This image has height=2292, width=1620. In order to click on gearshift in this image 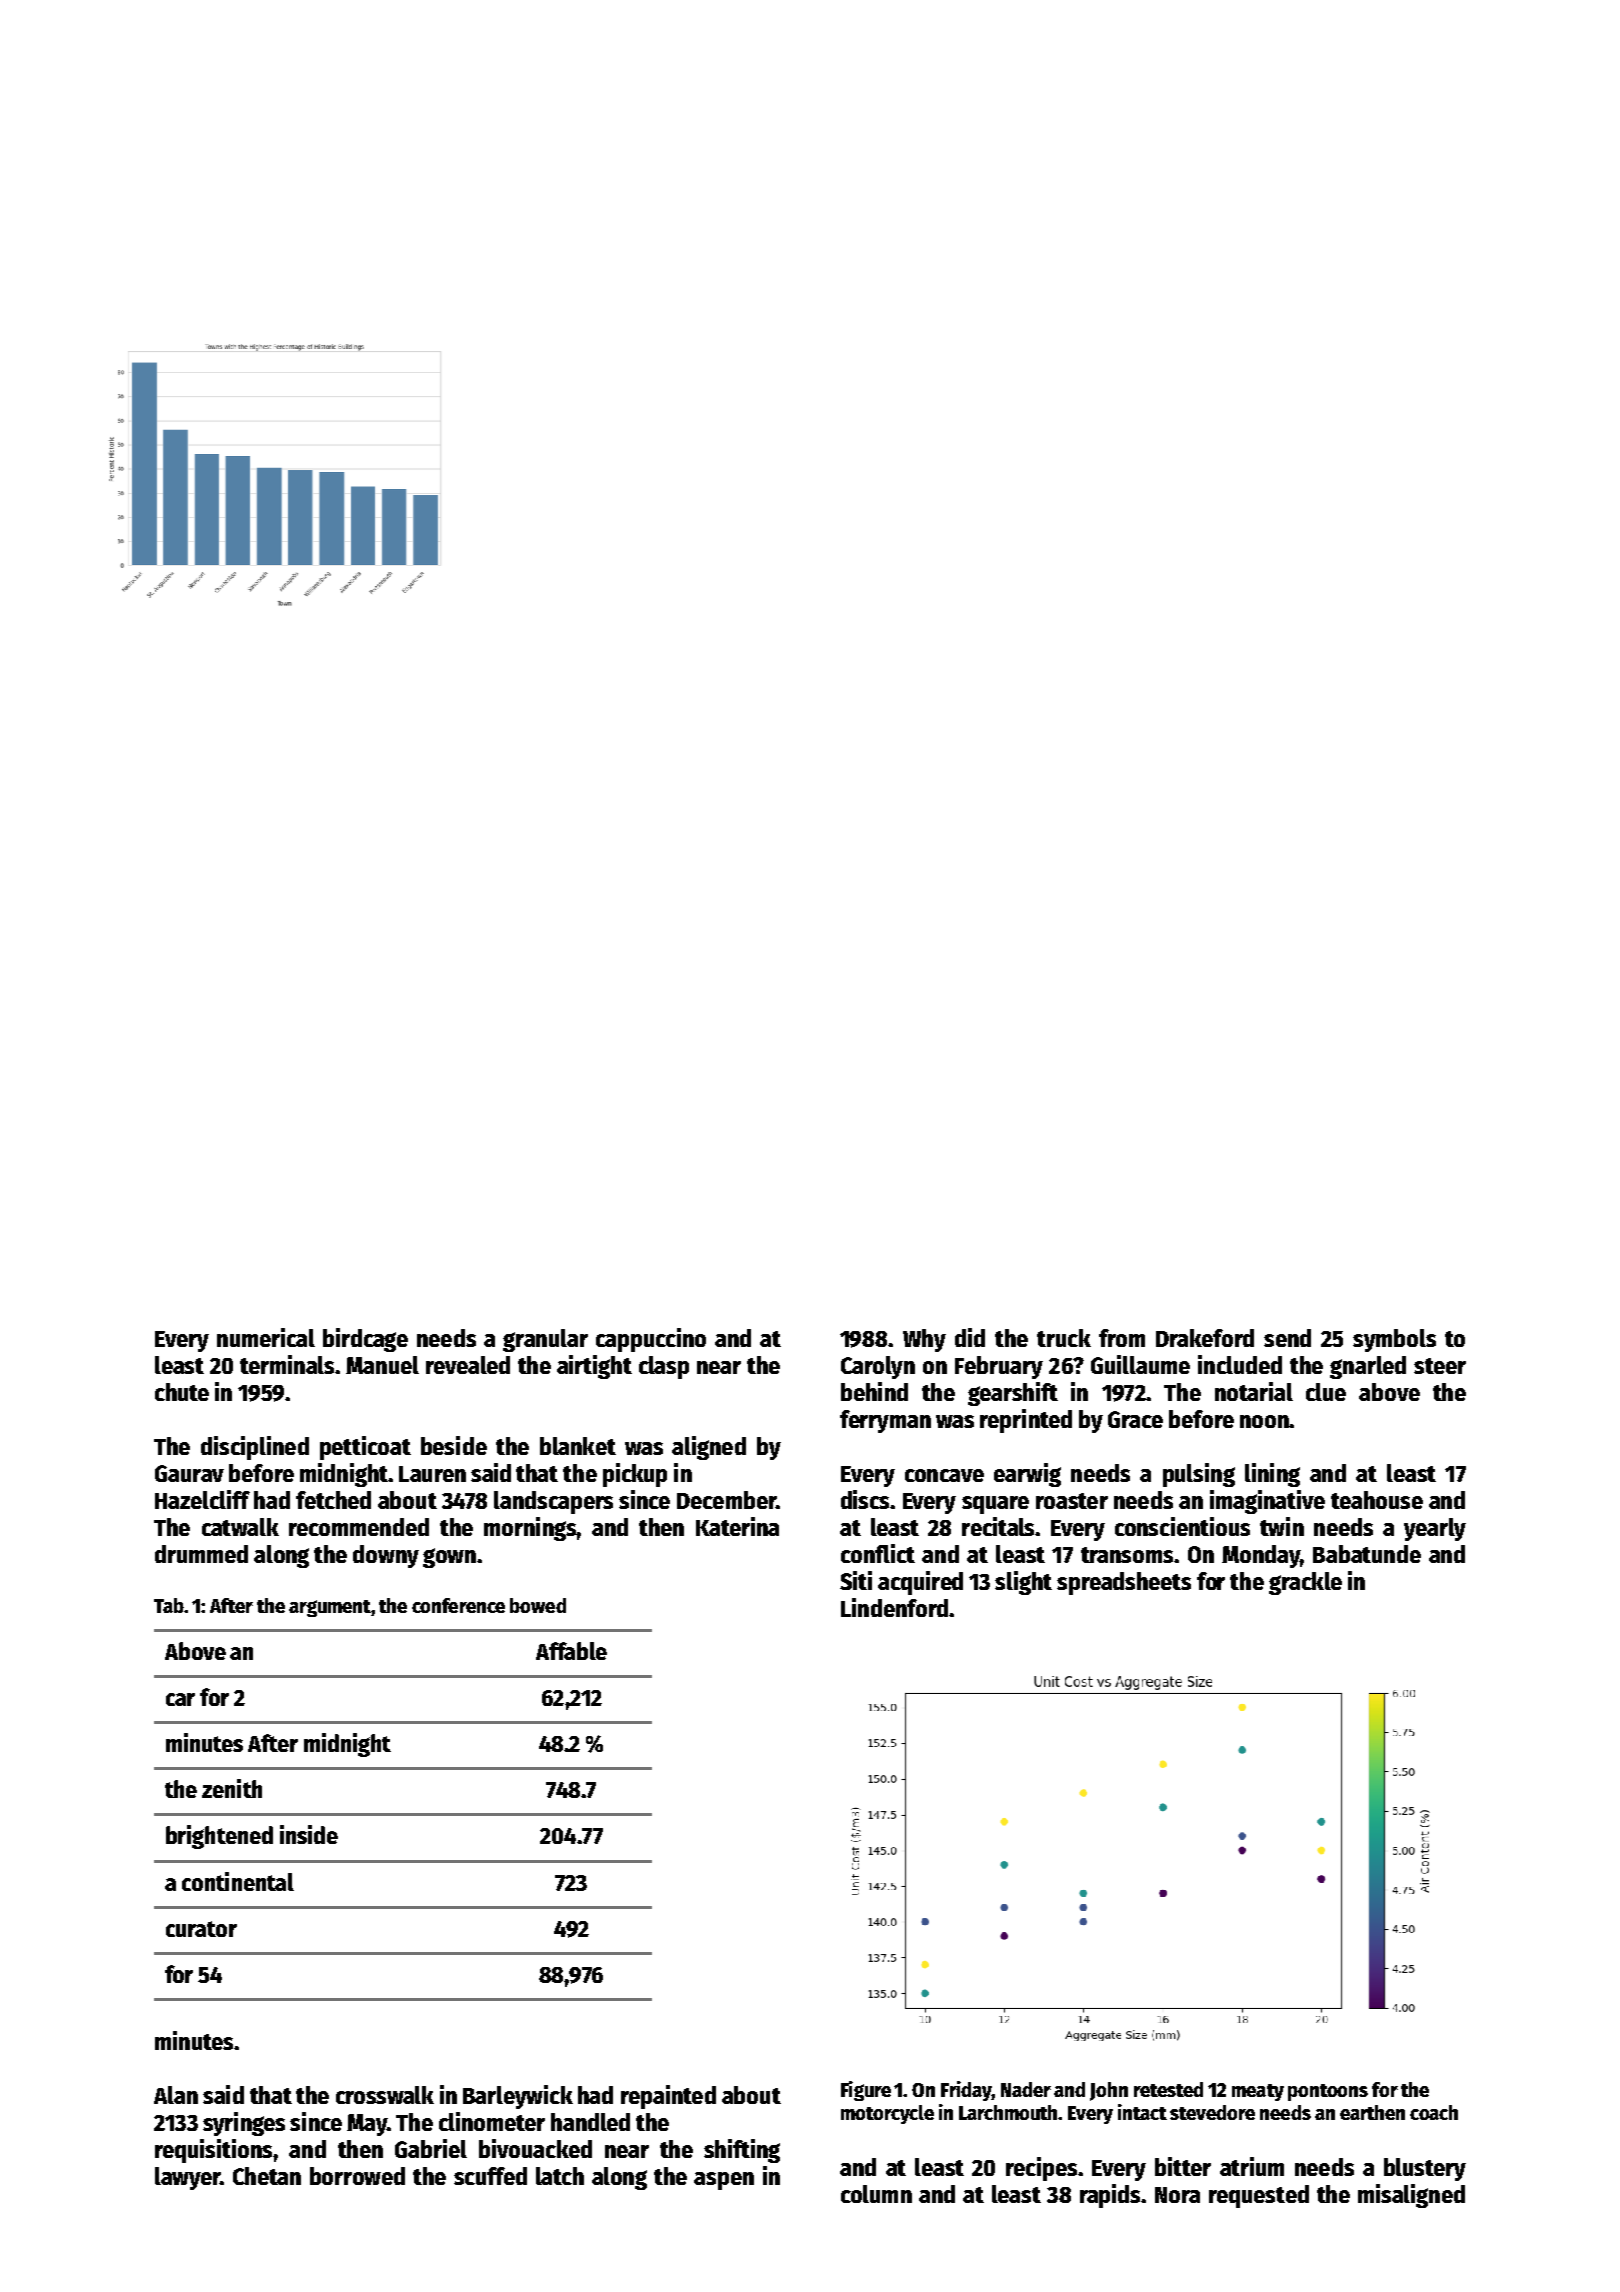, I will do `click(1013, 1394)`.
